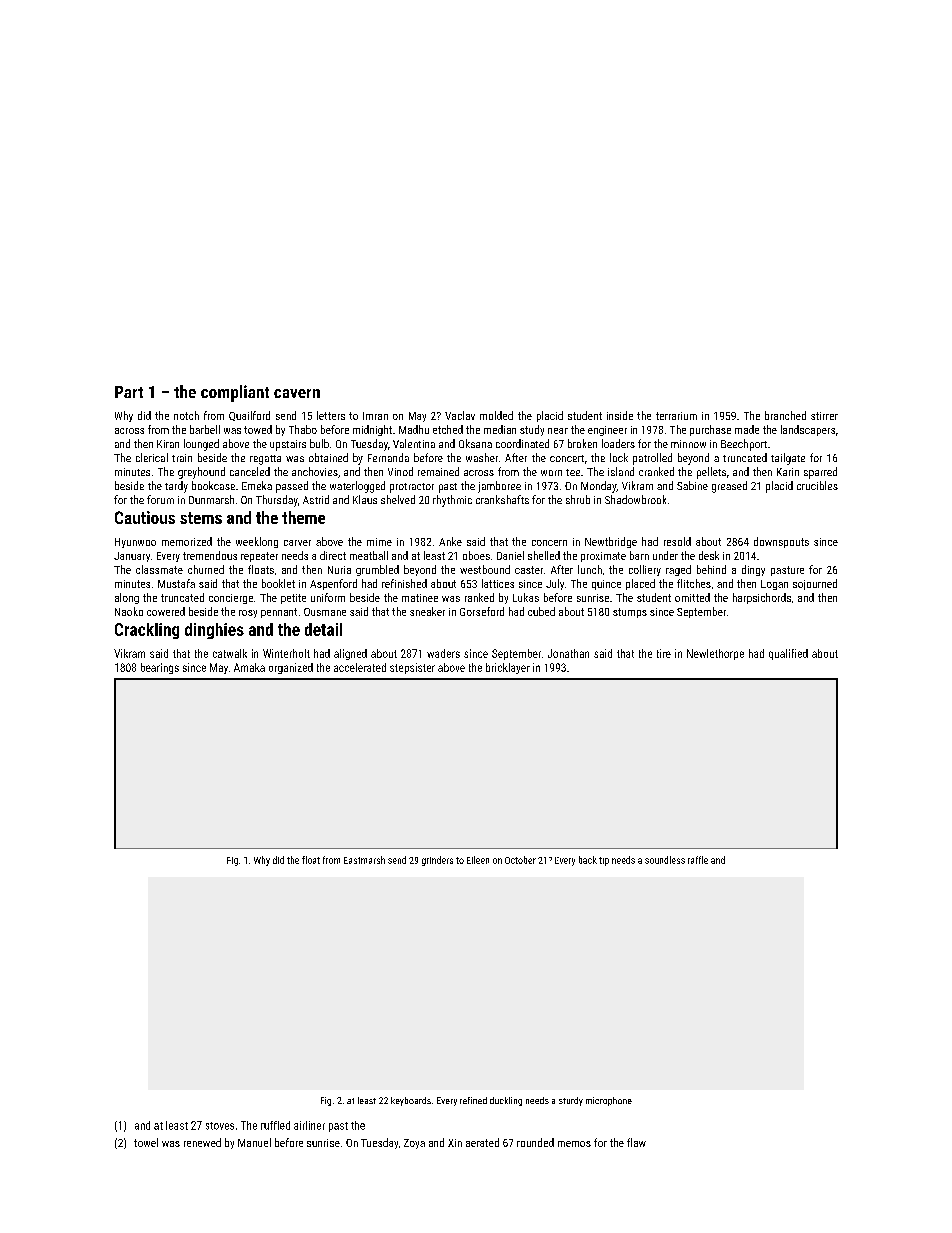  Describe the element at coordinates (220, 1126) in the screenshot. I see `stoves` at that location.
